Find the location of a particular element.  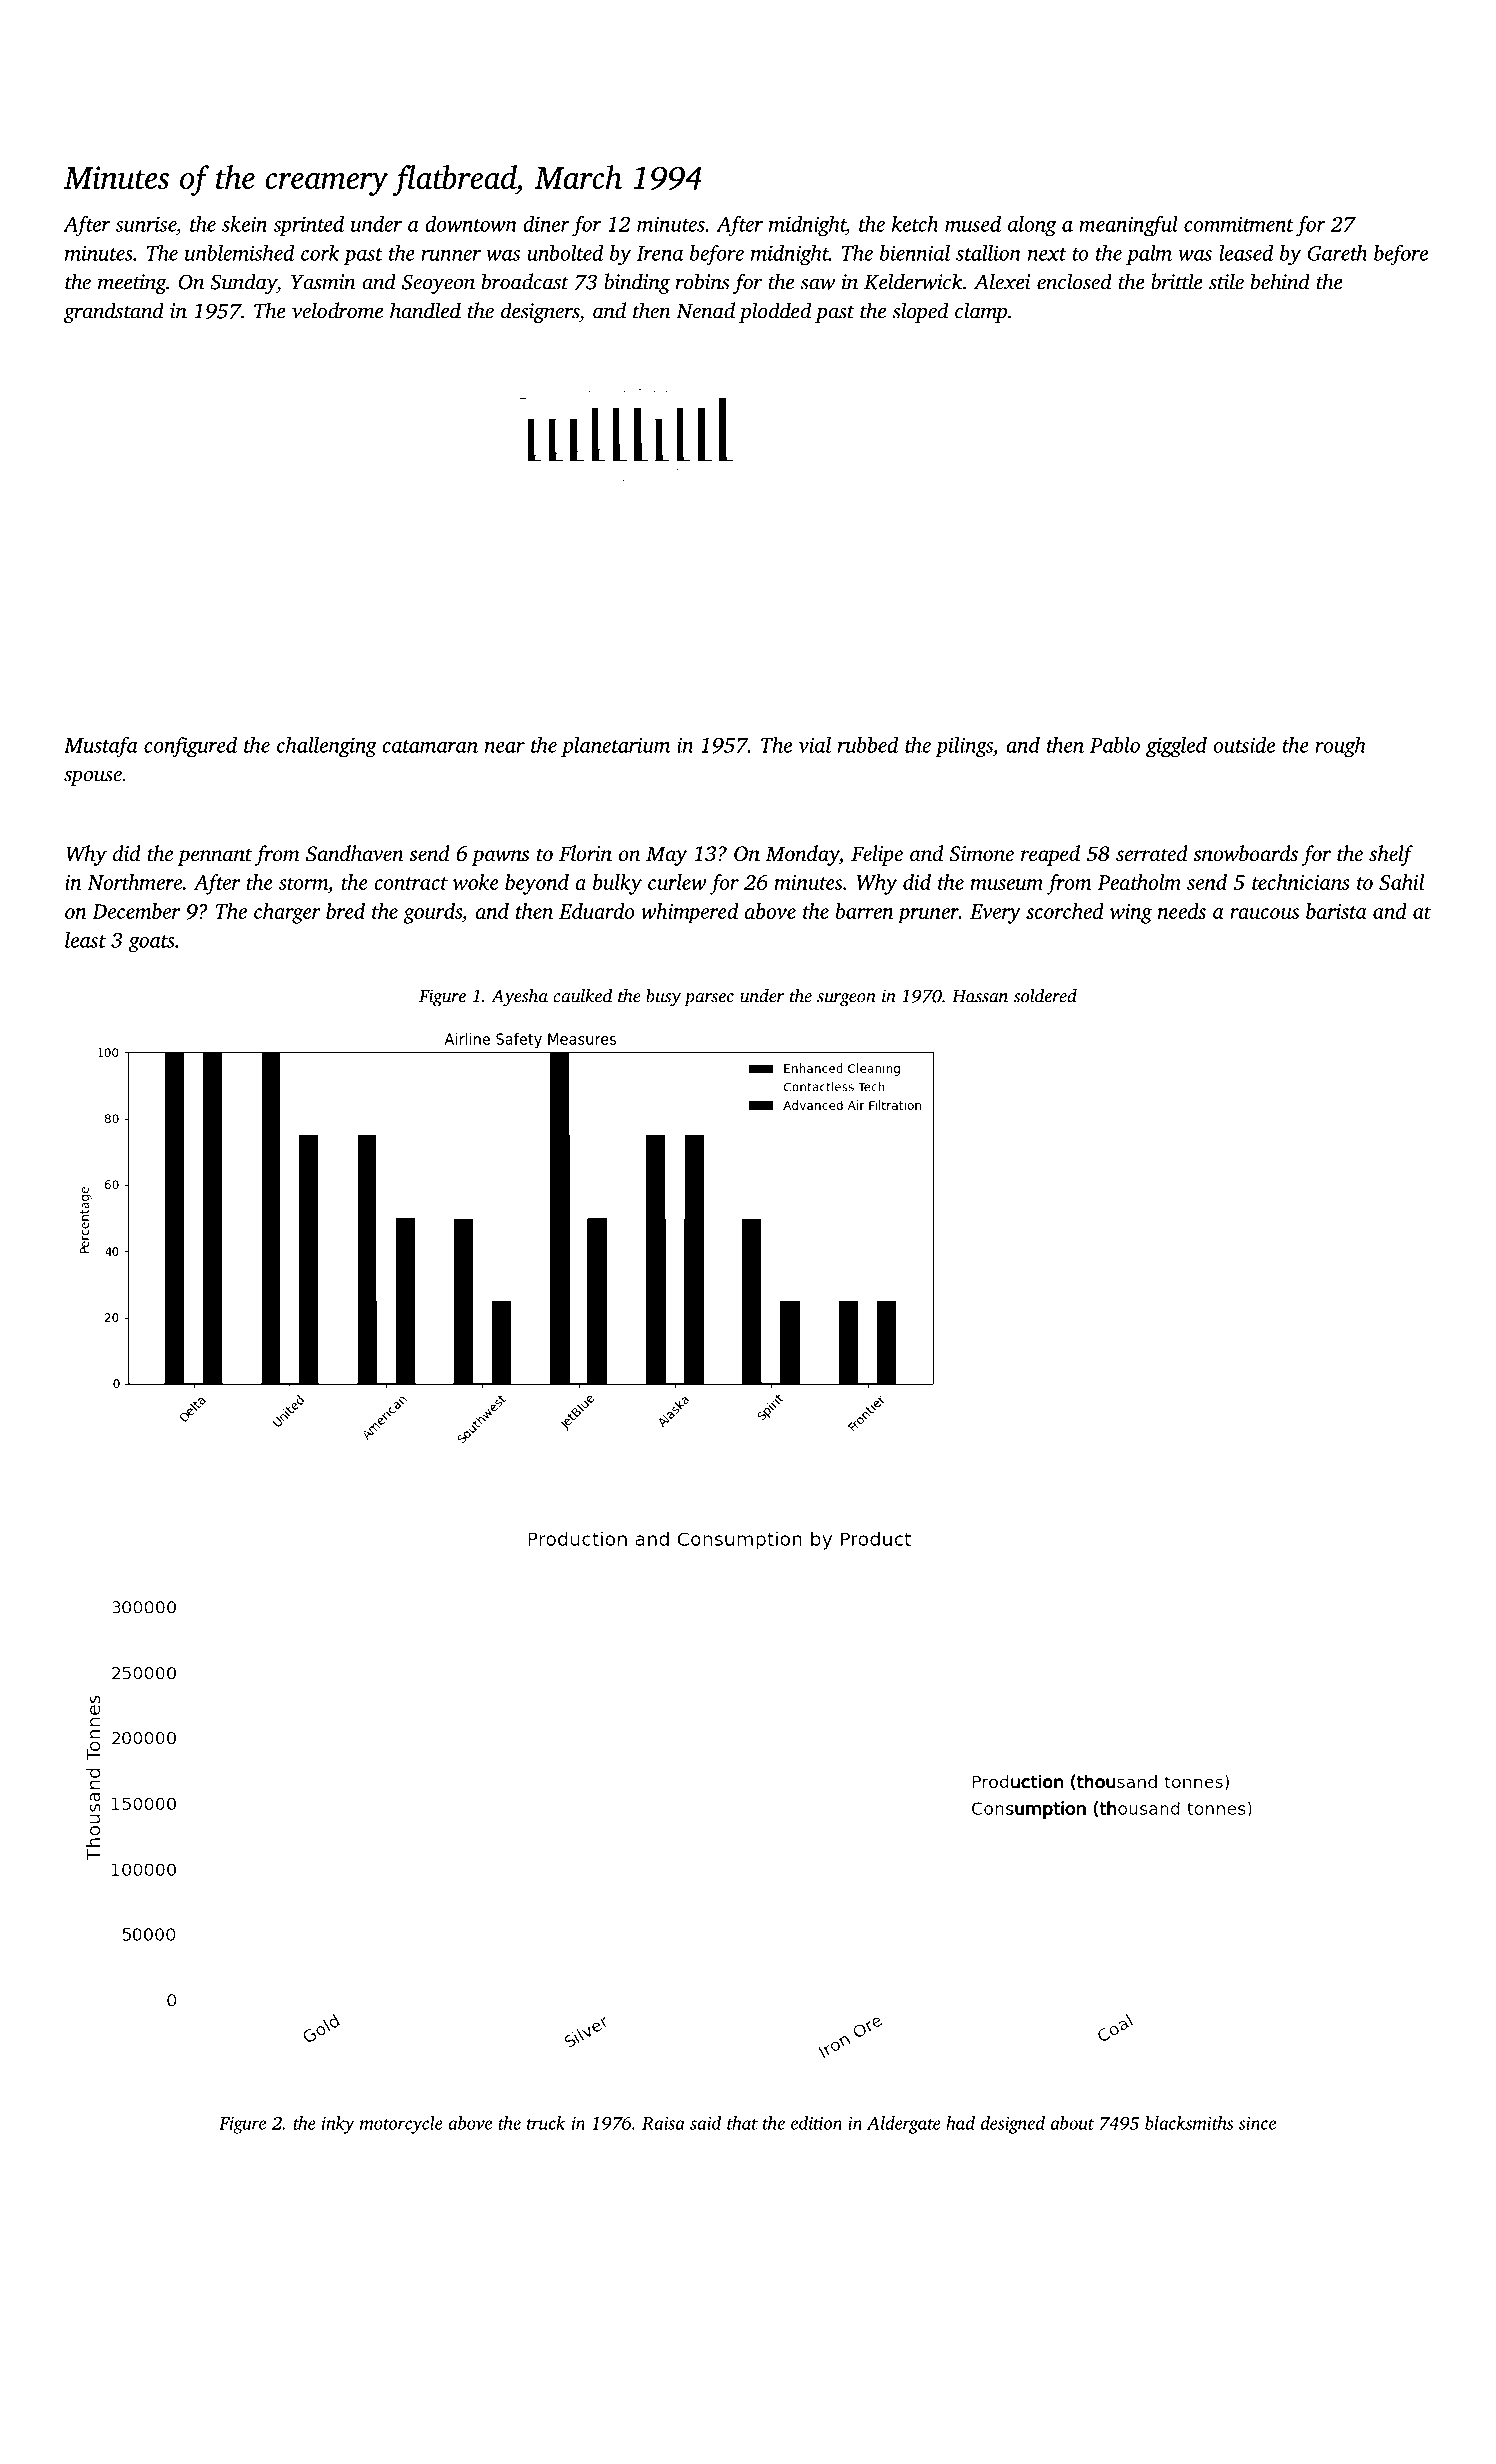

busy is located at coordinates (663, 998).
